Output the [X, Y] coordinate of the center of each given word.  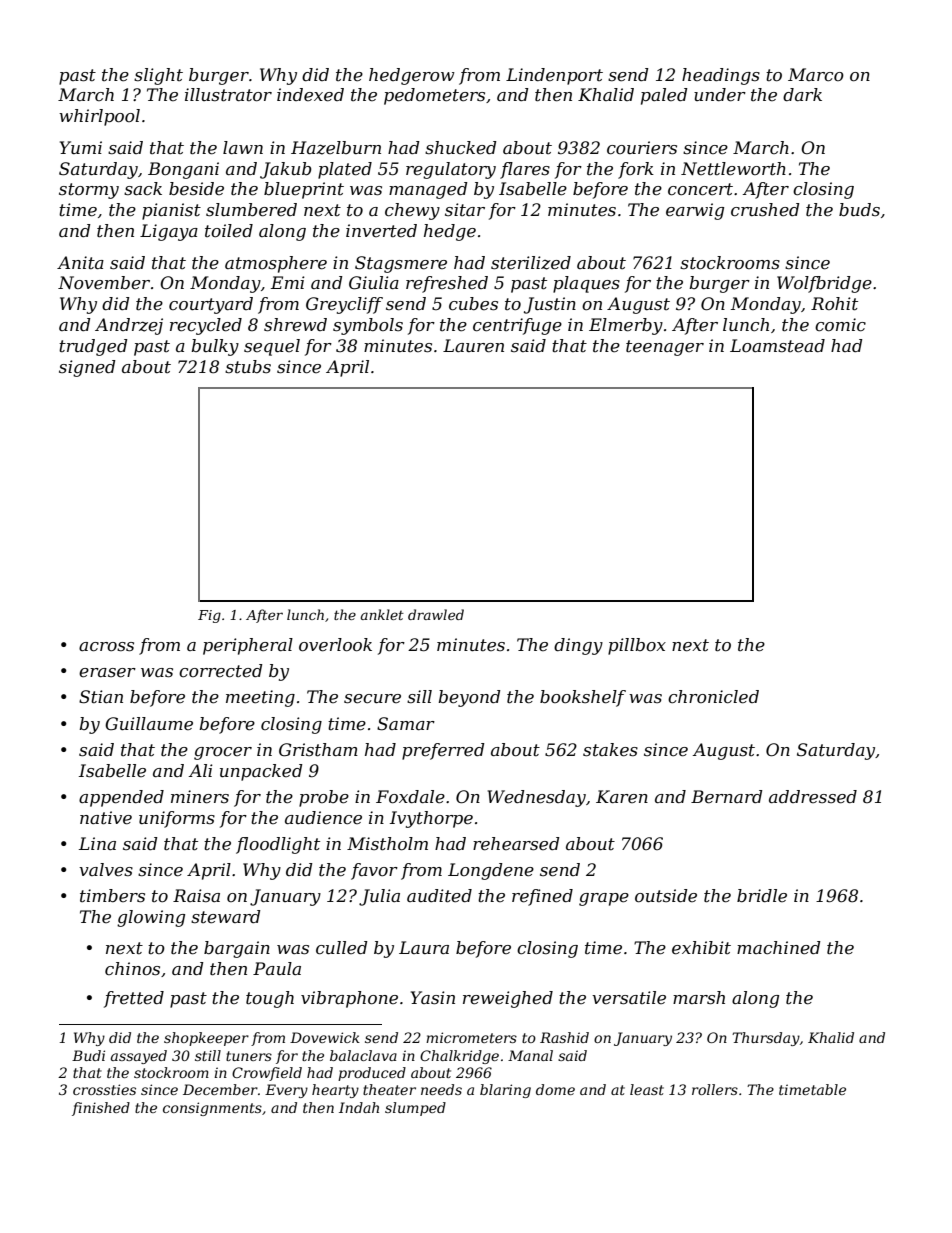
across [106, 647]
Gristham [318, 750]
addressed [813, 797]
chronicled [713, 697]
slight [158, 76]
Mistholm [387, 844]
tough [270, 999]
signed [87, 368]
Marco [816, 74]
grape [604, 899]
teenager [665, 348]
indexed [310, 95]
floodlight [278, 845]
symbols [368, 326]
